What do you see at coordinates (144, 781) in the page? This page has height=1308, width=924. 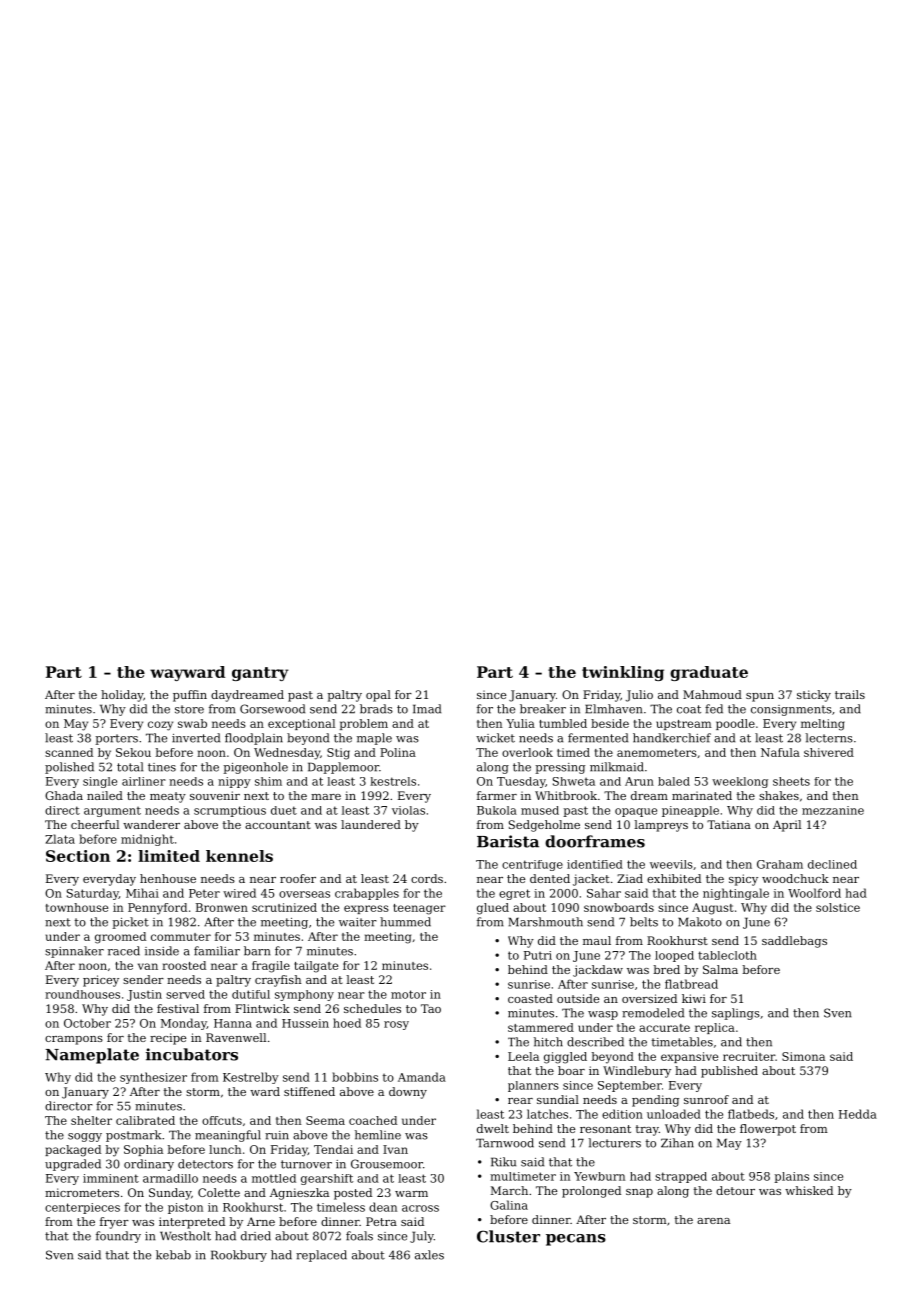 I see `airliner` at bounding box center [144, 781].
